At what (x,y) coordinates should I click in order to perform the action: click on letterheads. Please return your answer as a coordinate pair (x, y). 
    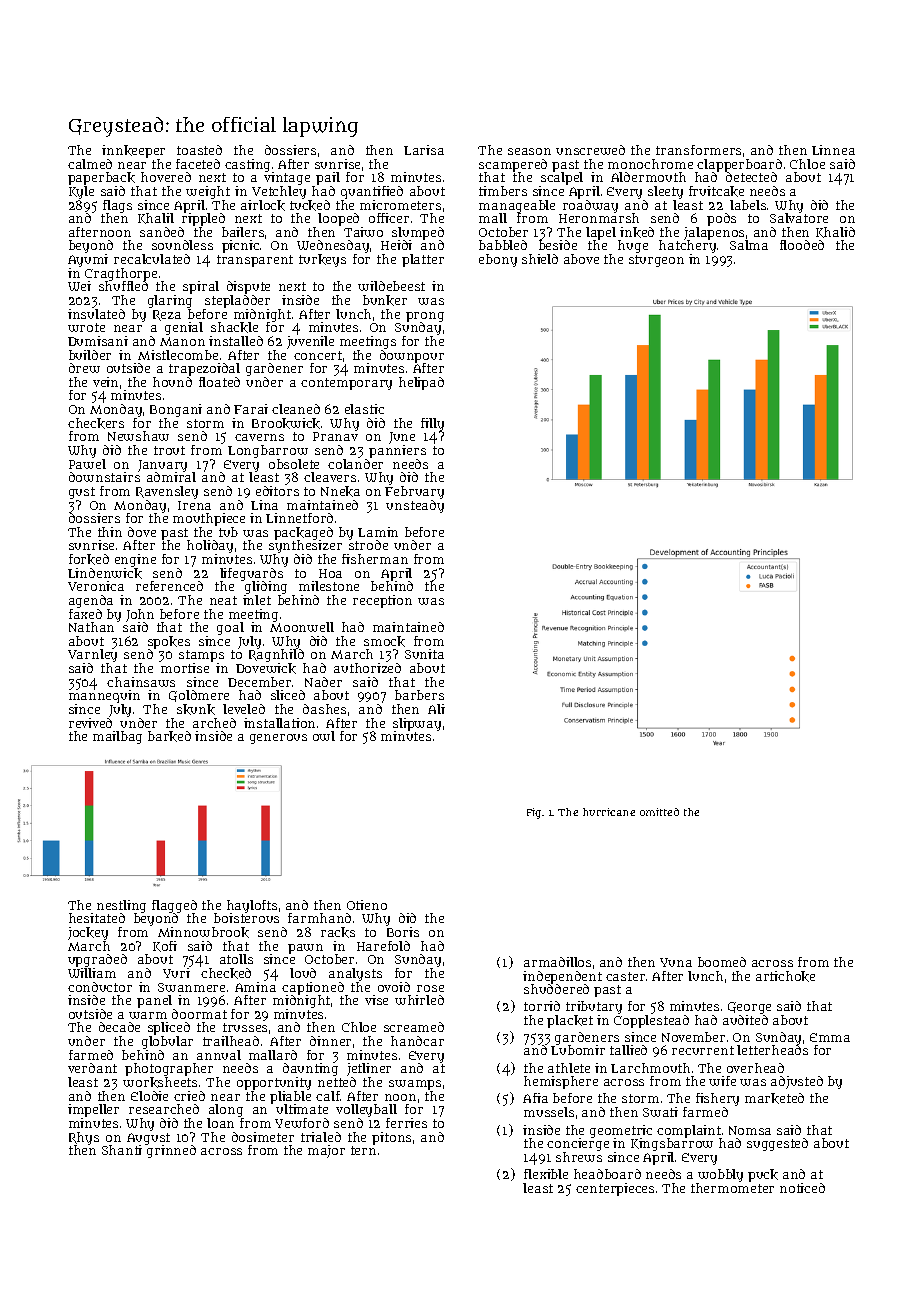
    Looking at the image, I should click on (773, 1050).
